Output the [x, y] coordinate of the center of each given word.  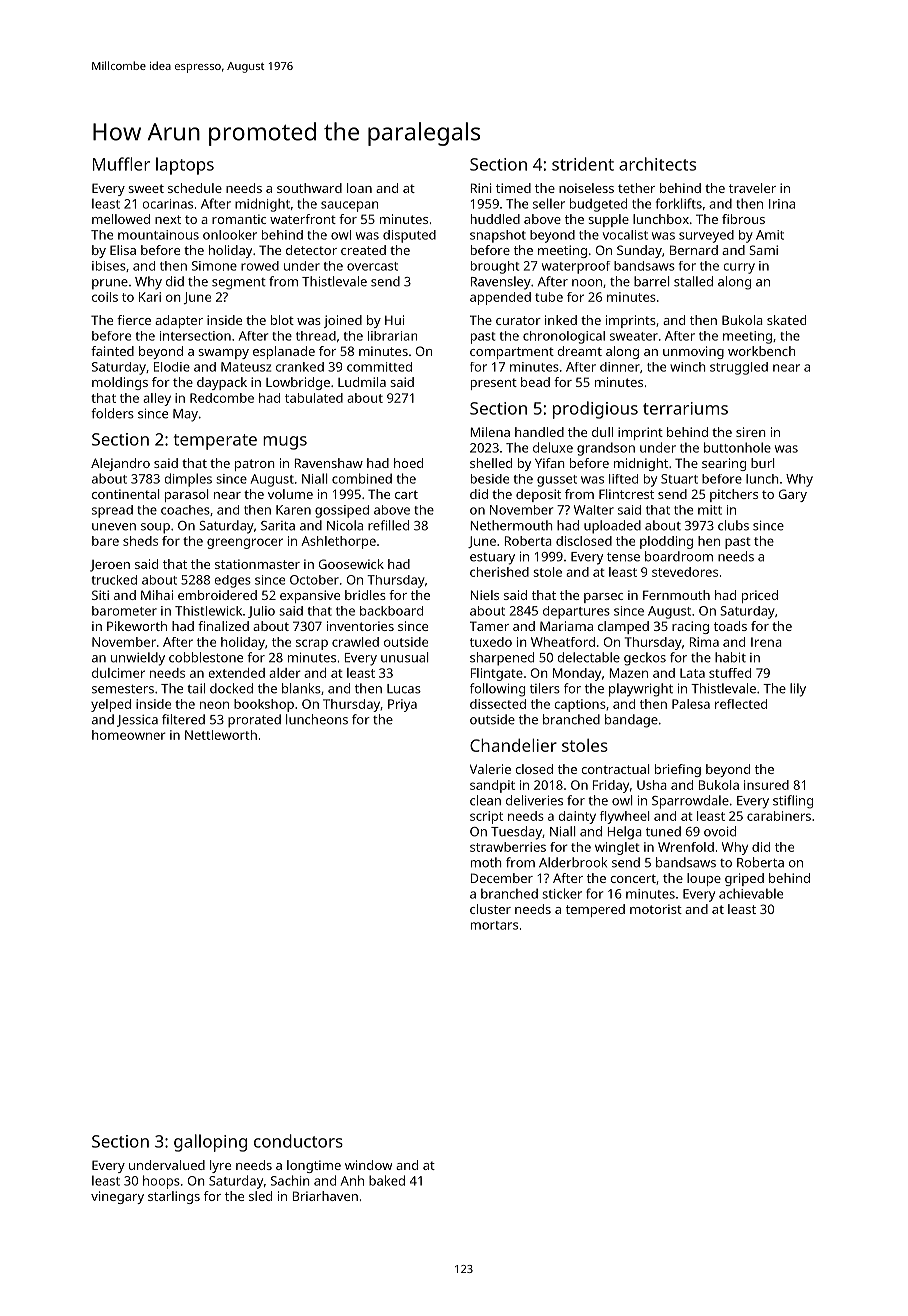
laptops [185, 166]
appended [500, 298]
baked [387, 1180]
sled [260, 1196]
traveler [752, 188]
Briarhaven [325, 1196]
